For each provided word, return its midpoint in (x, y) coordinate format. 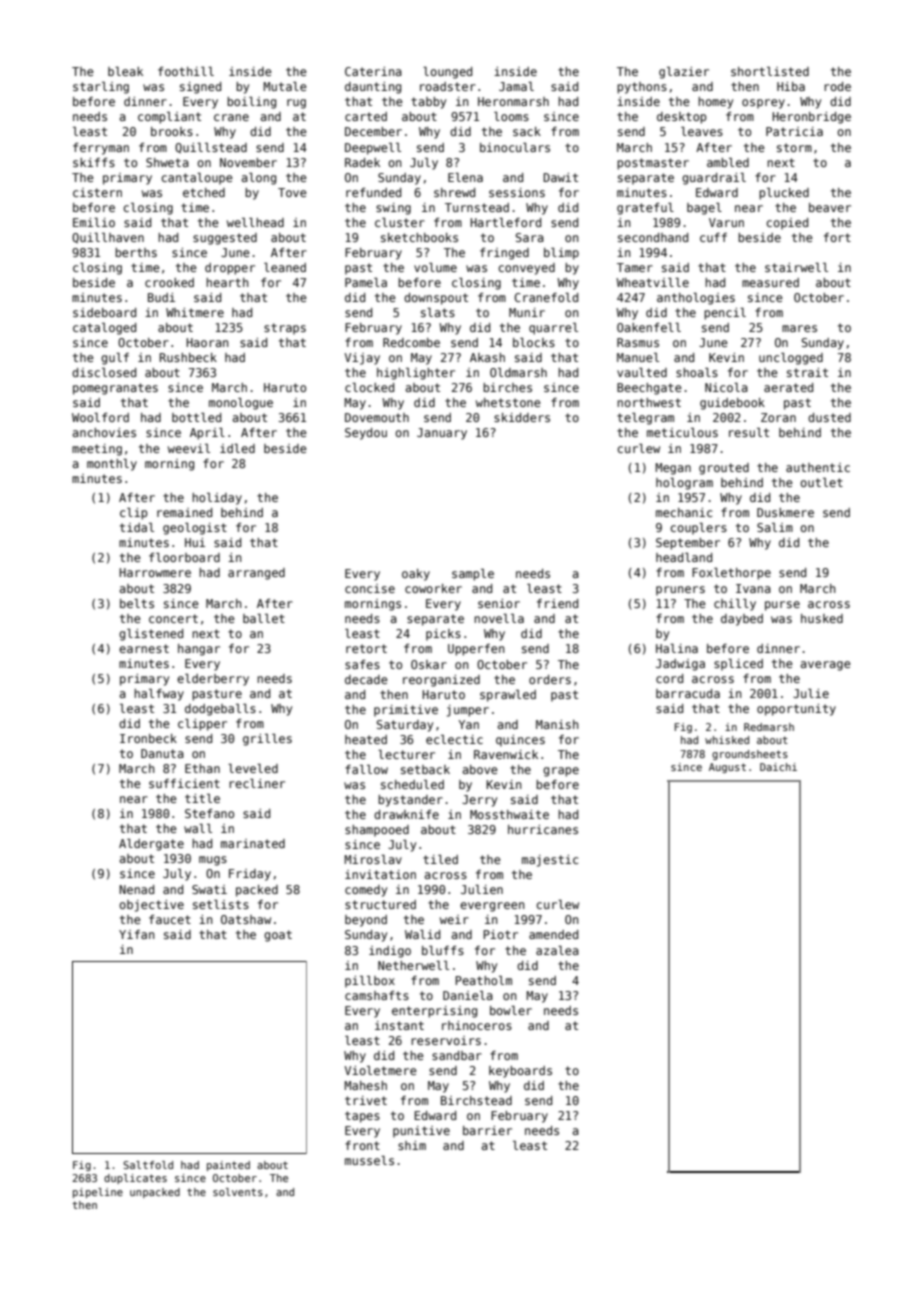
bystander (410, 801)
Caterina (373, 71)
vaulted (642, 372)
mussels (369, 1160)
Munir (527, 312)
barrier (487, 1130)
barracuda (688, 693)
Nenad (136, 889)
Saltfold (148, 1165)
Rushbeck (188, 357)
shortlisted (770, 71)
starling (101, 87)
